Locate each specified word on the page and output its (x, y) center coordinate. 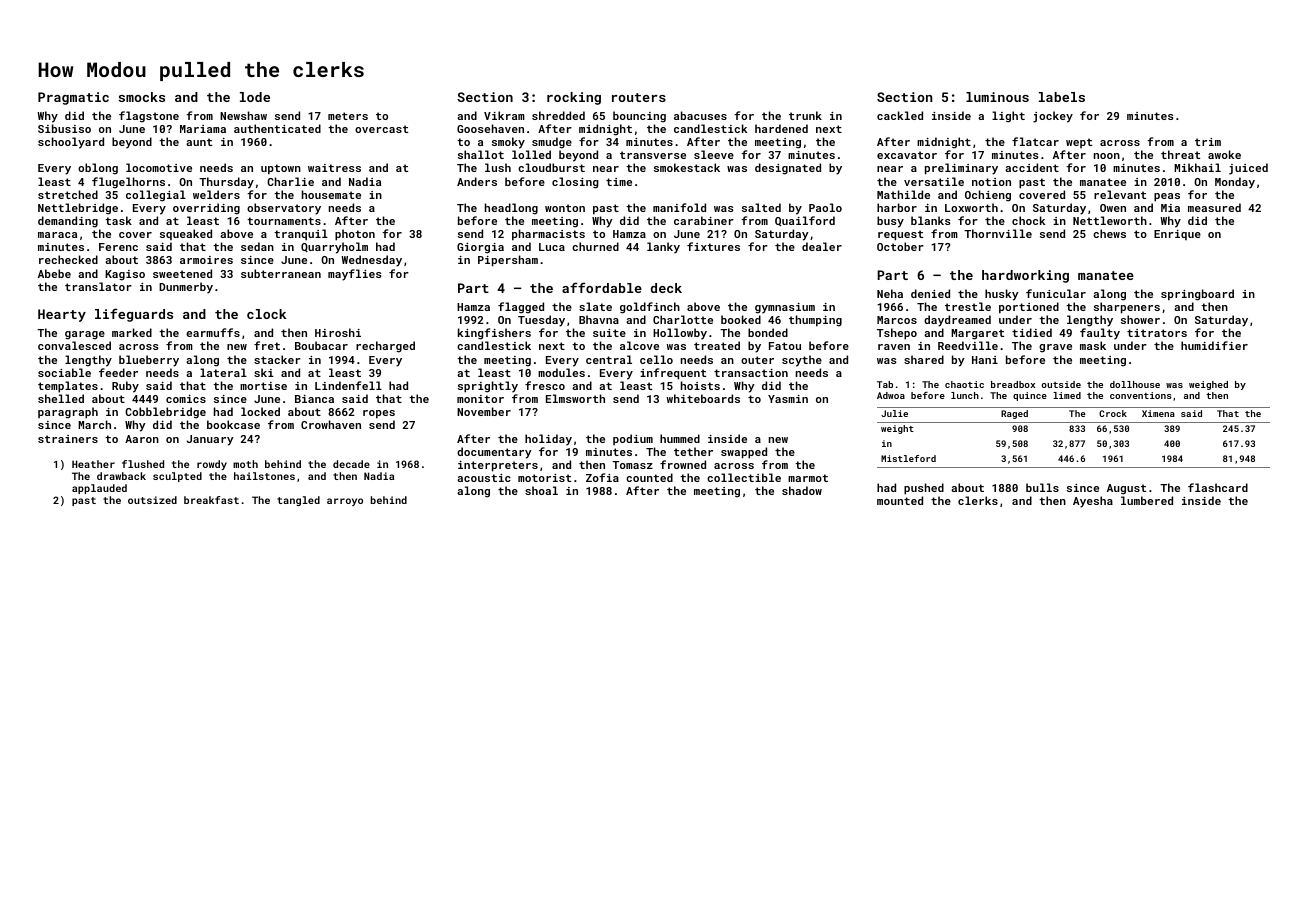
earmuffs (213, 332)
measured (1214, 207)
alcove (639, 345)
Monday (1235, 183)
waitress (334, 168)
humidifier (1214, 345)
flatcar (1035, 141)
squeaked (186, 234)
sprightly (488, 387)
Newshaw (243, 115)
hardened (781, 128)
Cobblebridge (165, 413)
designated (788, 169)
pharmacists (548, 235)
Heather (93, 464)
